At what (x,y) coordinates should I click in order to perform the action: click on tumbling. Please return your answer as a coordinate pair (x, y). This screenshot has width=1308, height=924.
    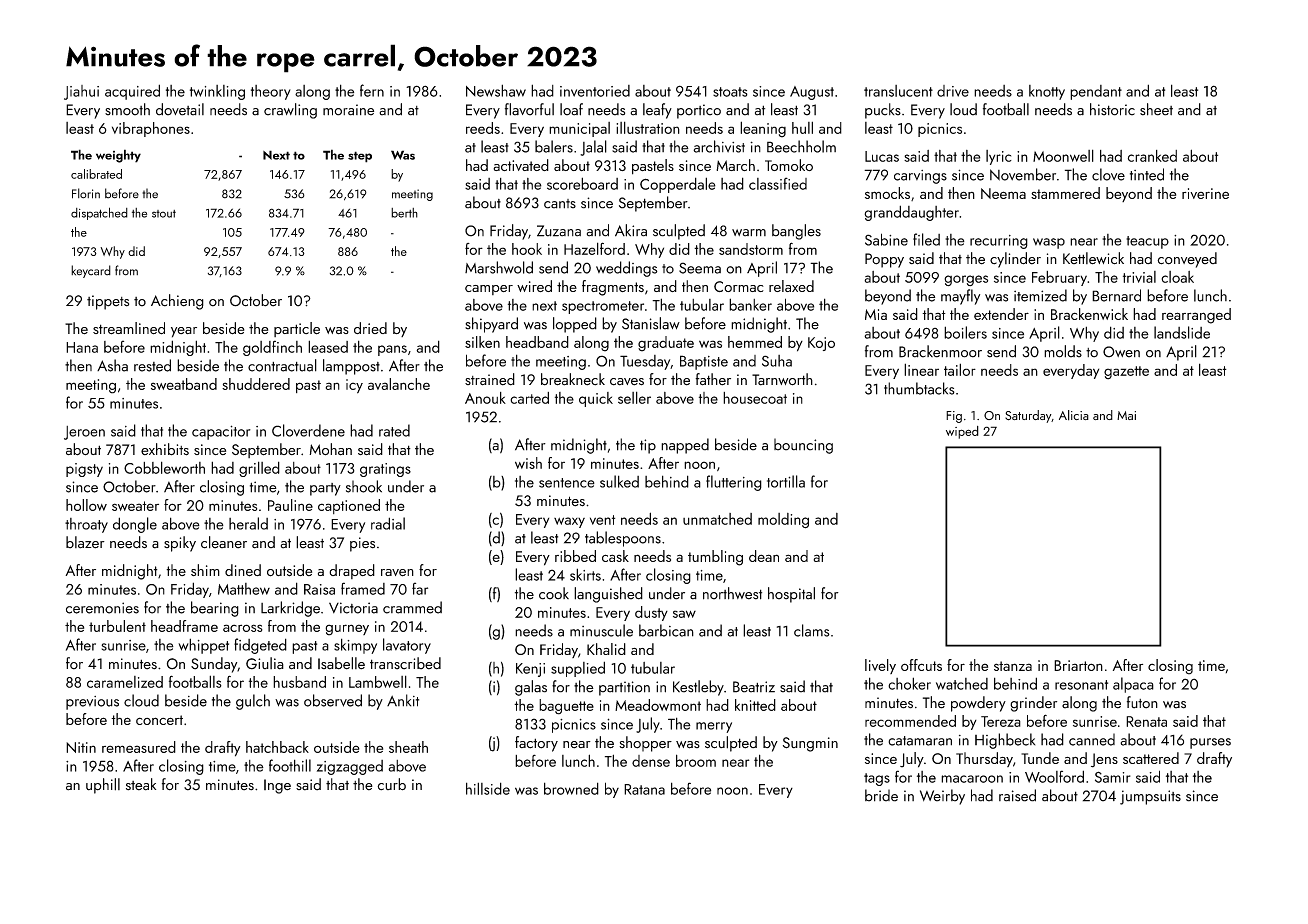
    Looking at the image, I should click on (715, 558).
